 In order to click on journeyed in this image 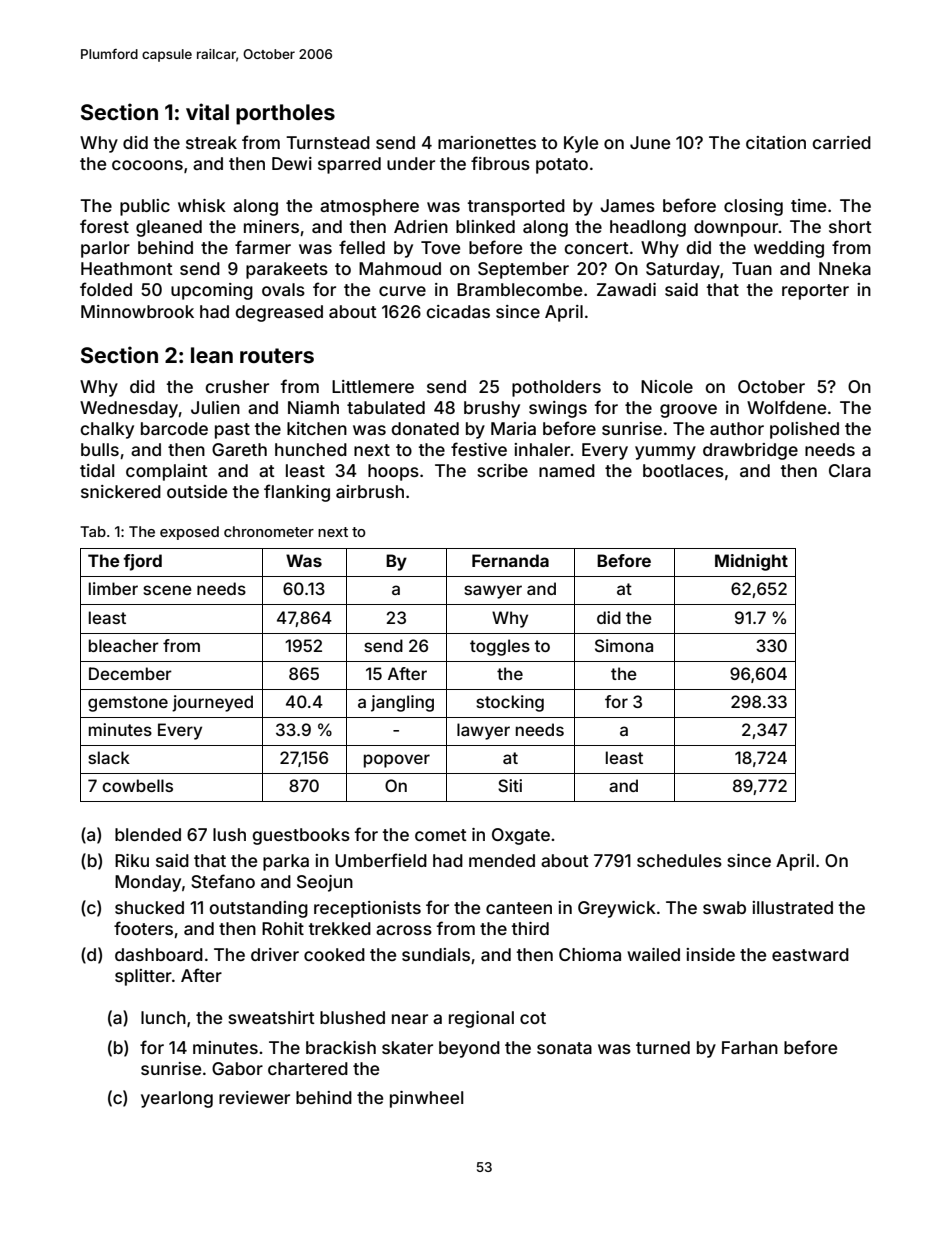, I will do `click(212, 703)`.
